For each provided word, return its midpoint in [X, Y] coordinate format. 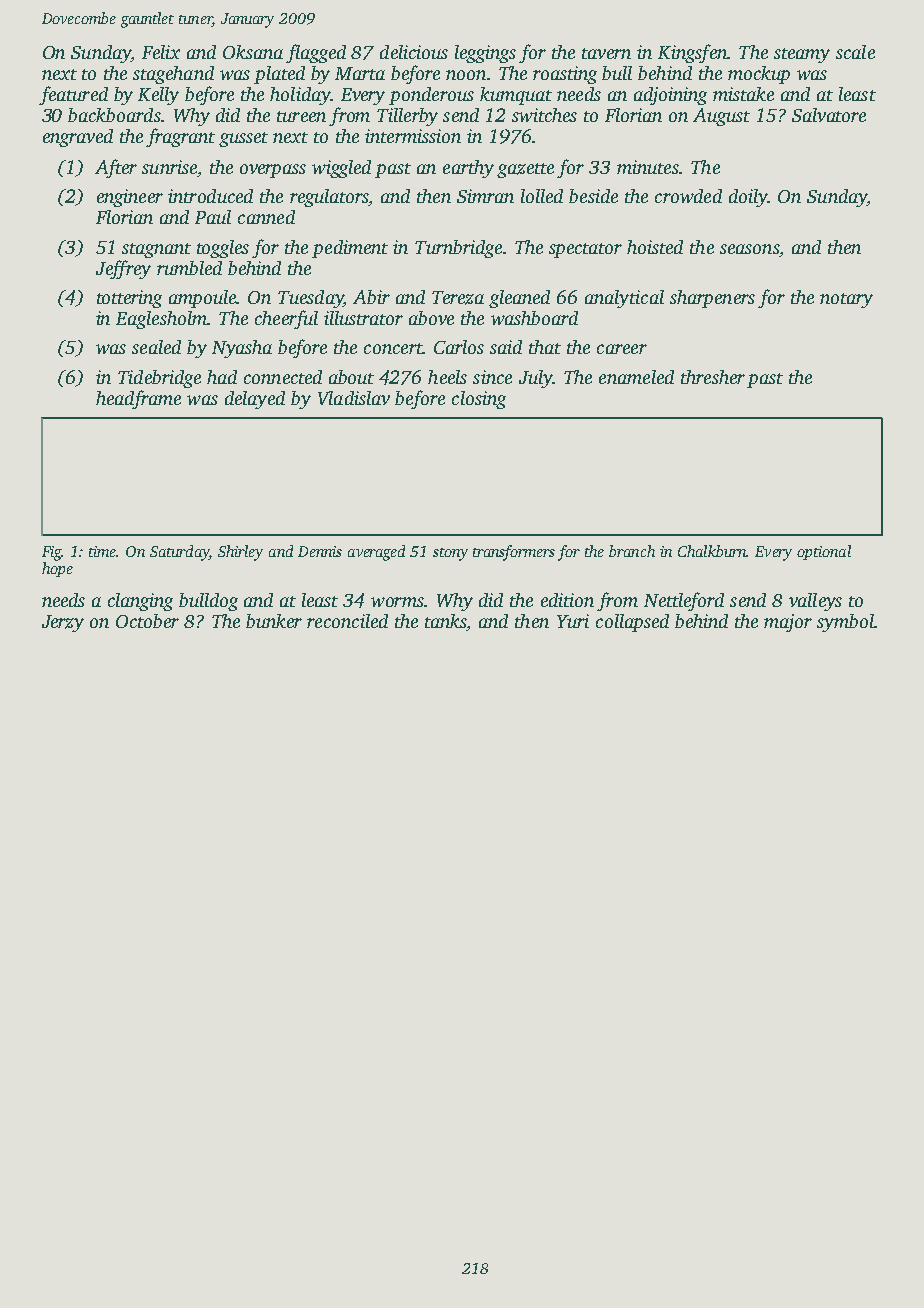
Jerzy [63, 623]
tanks [446, 622]
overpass [273, 171]
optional [824, 552]
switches [544, 115]
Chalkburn [712, 551]
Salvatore [829, 115]
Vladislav [354, 398]
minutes [648, 167]
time [102, 551]
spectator [585, 250]
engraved [78, 138]
